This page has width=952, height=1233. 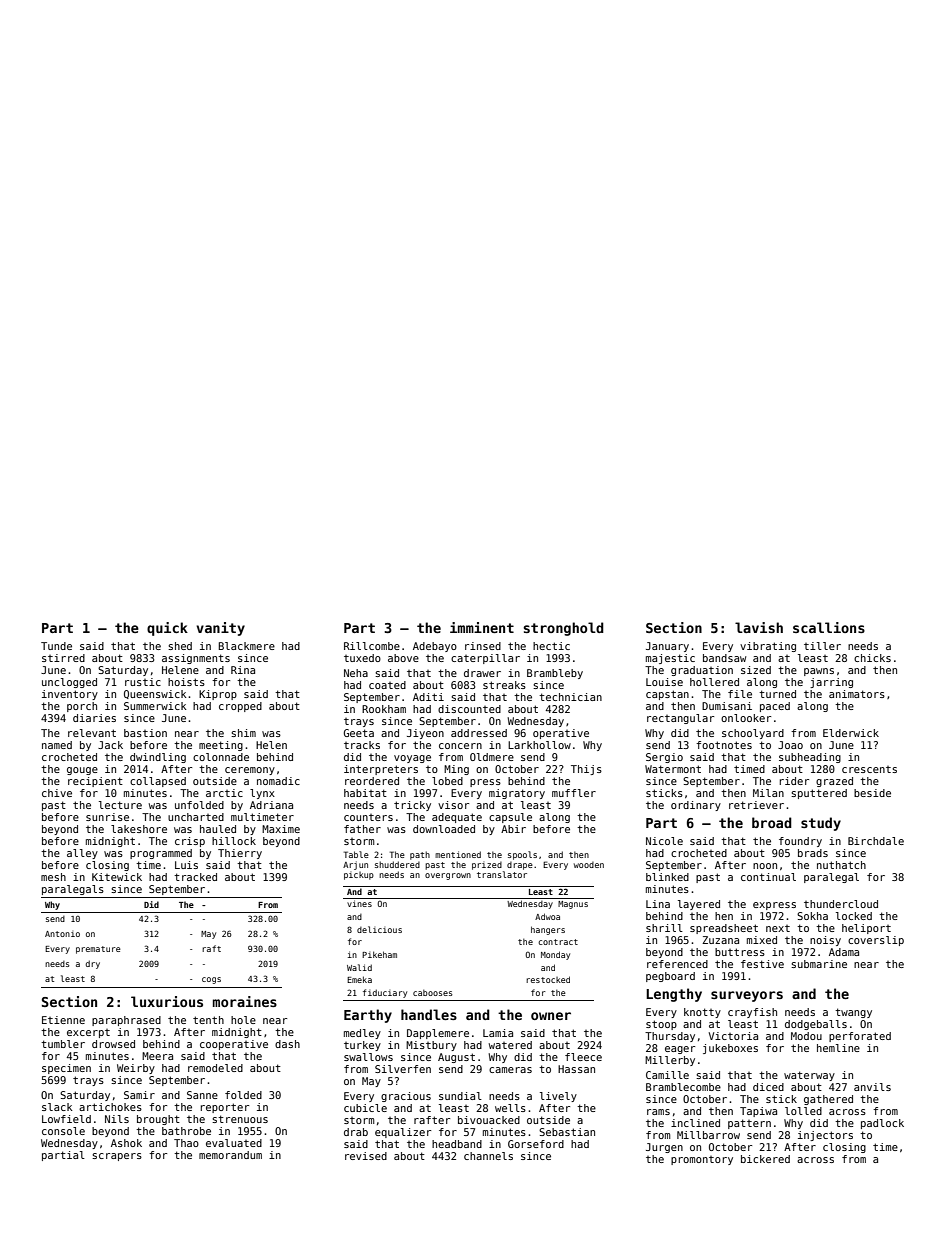 What do you see at coordinates (457, 818) in the page?
I see `adequate` at bounding box center [457, 818].
